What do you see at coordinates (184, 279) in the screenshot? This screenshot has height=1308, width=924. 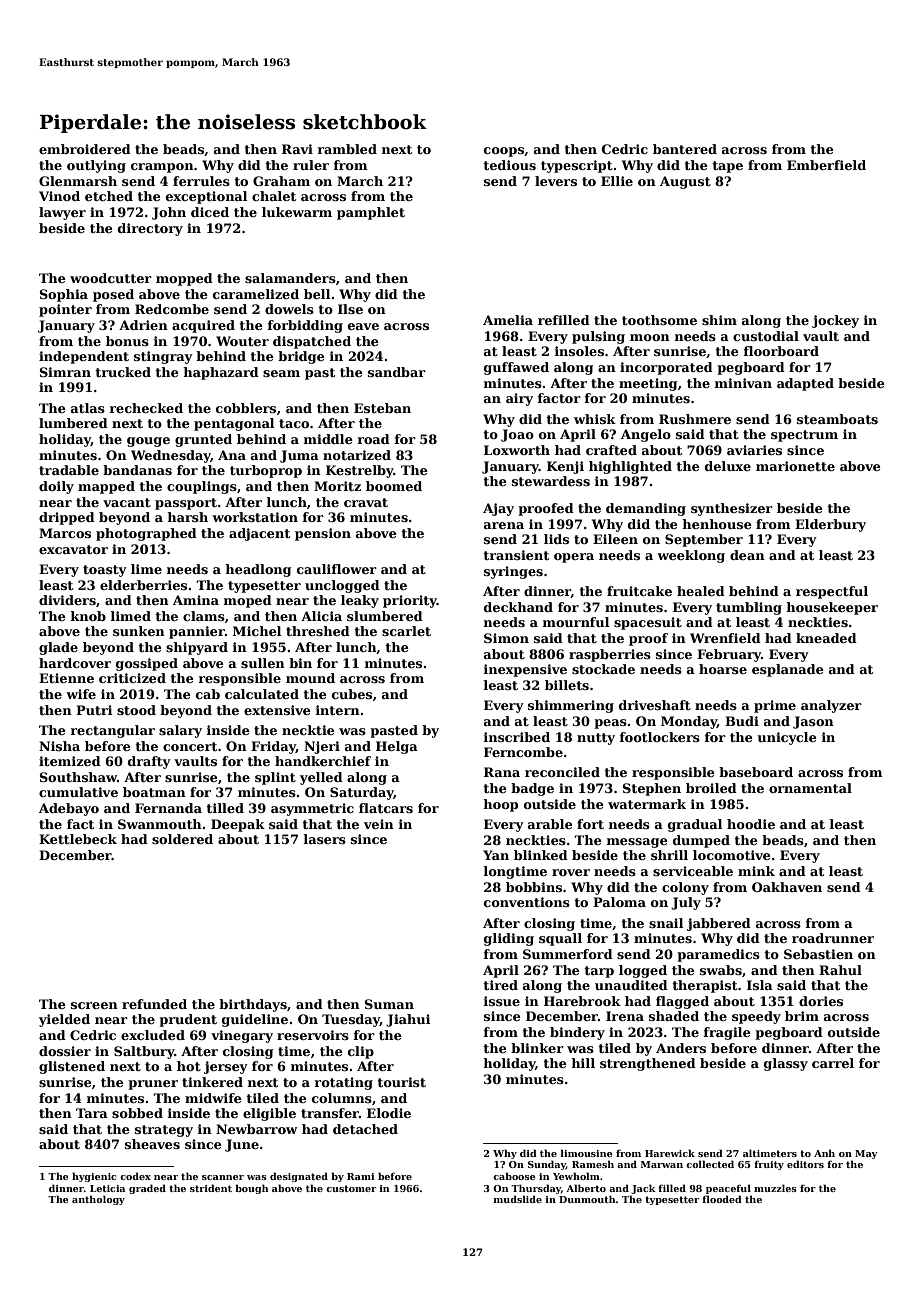 I see `mopped` at bounding box center [184, 279].
